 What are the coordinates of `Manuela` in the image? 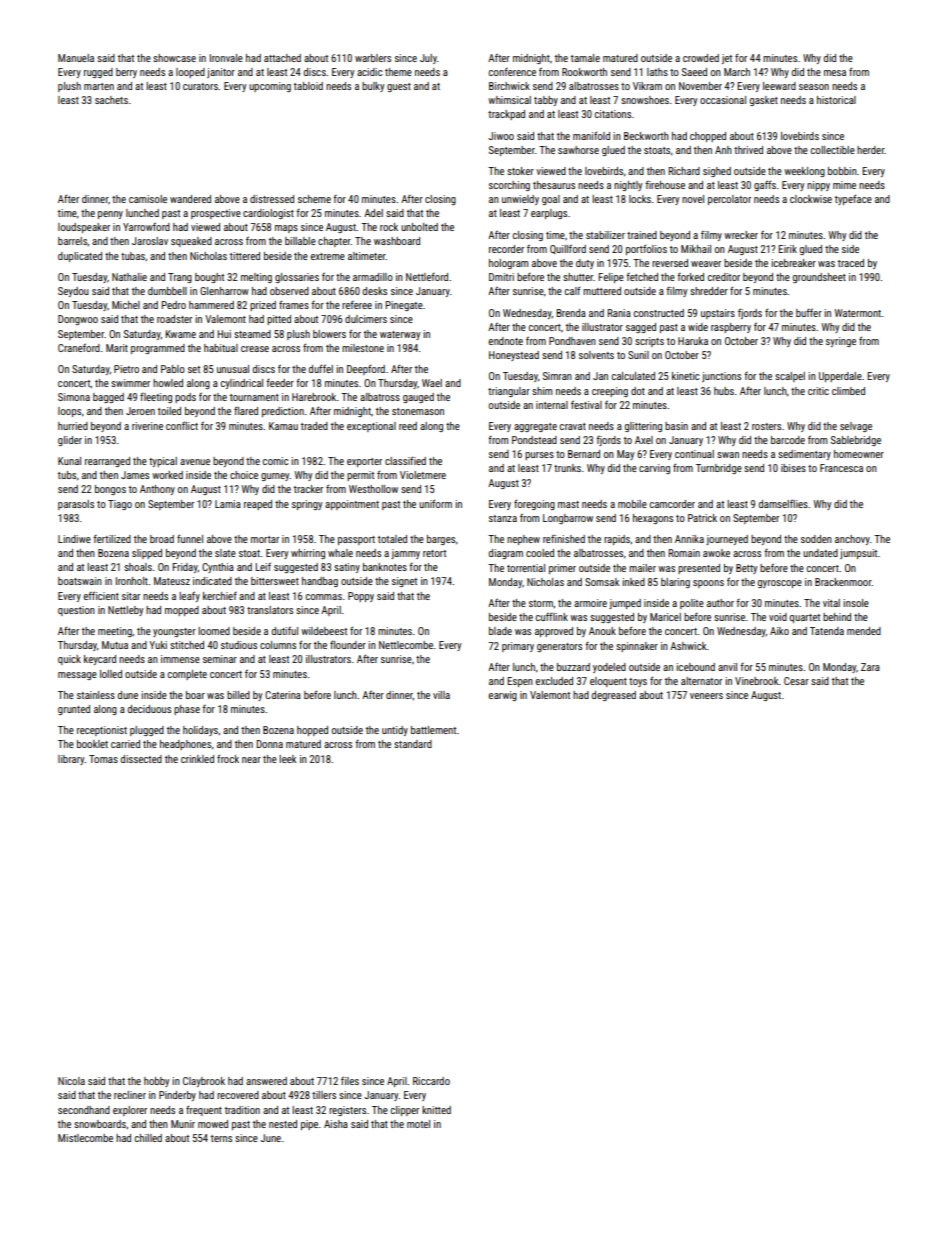 It's located at (76, 58).
